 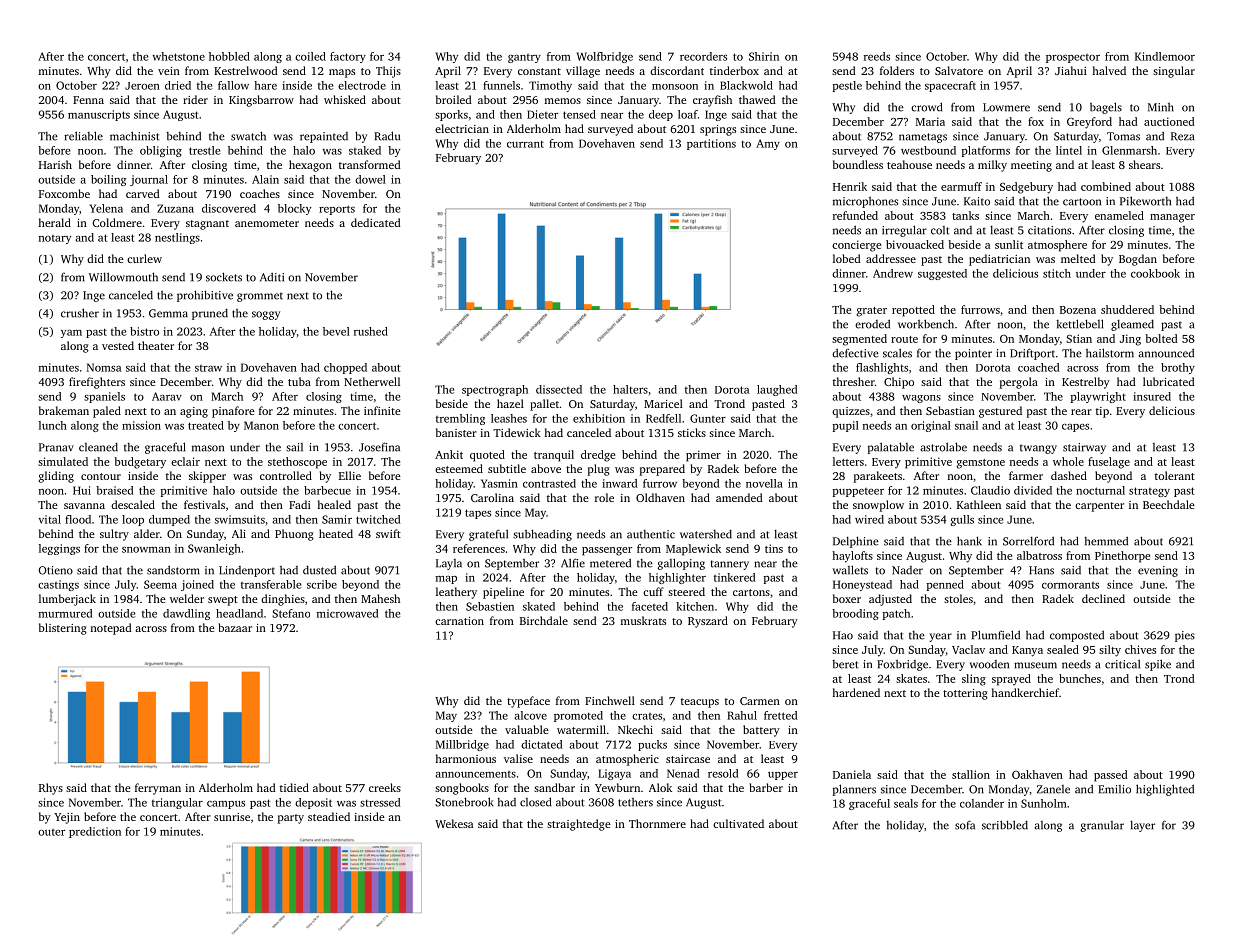 What do you see at coordinates (71, 334) in the screenshot?
I see `yam` at bounding box center [71, 334].
